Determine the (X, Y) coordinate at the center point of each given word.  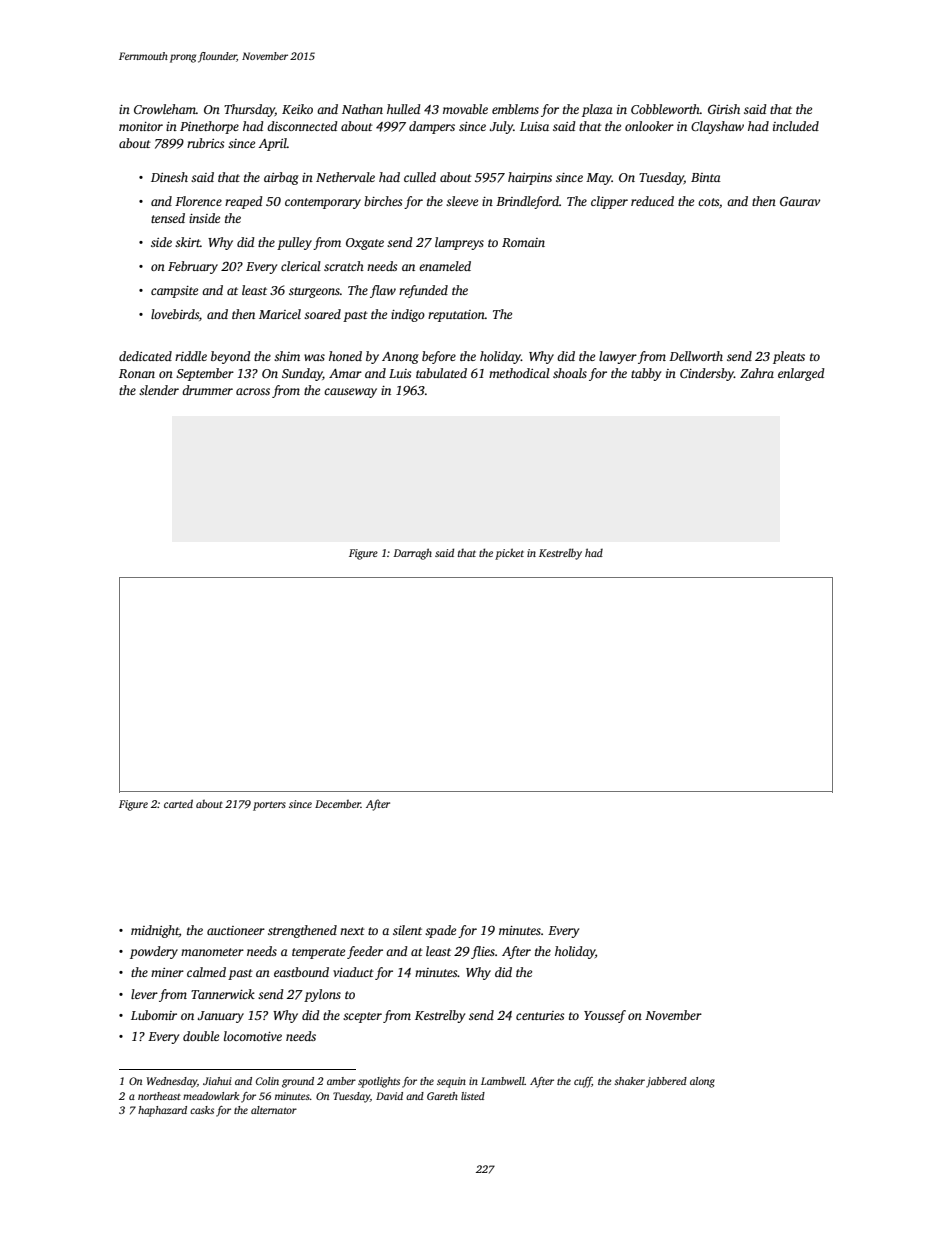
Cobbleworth (665, 109)
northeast (159, 1096)
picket (509, 554)
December (338, 804)
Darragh (413, 554)
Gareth (442, 1096)
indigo (408, 315)
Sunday (302, 374)
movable (465, 109)
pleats (789, 357)
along (702, 1082)
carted (178, 803)
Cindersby (707, 374)
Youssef (605, 1016)
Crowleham (165, 109)
